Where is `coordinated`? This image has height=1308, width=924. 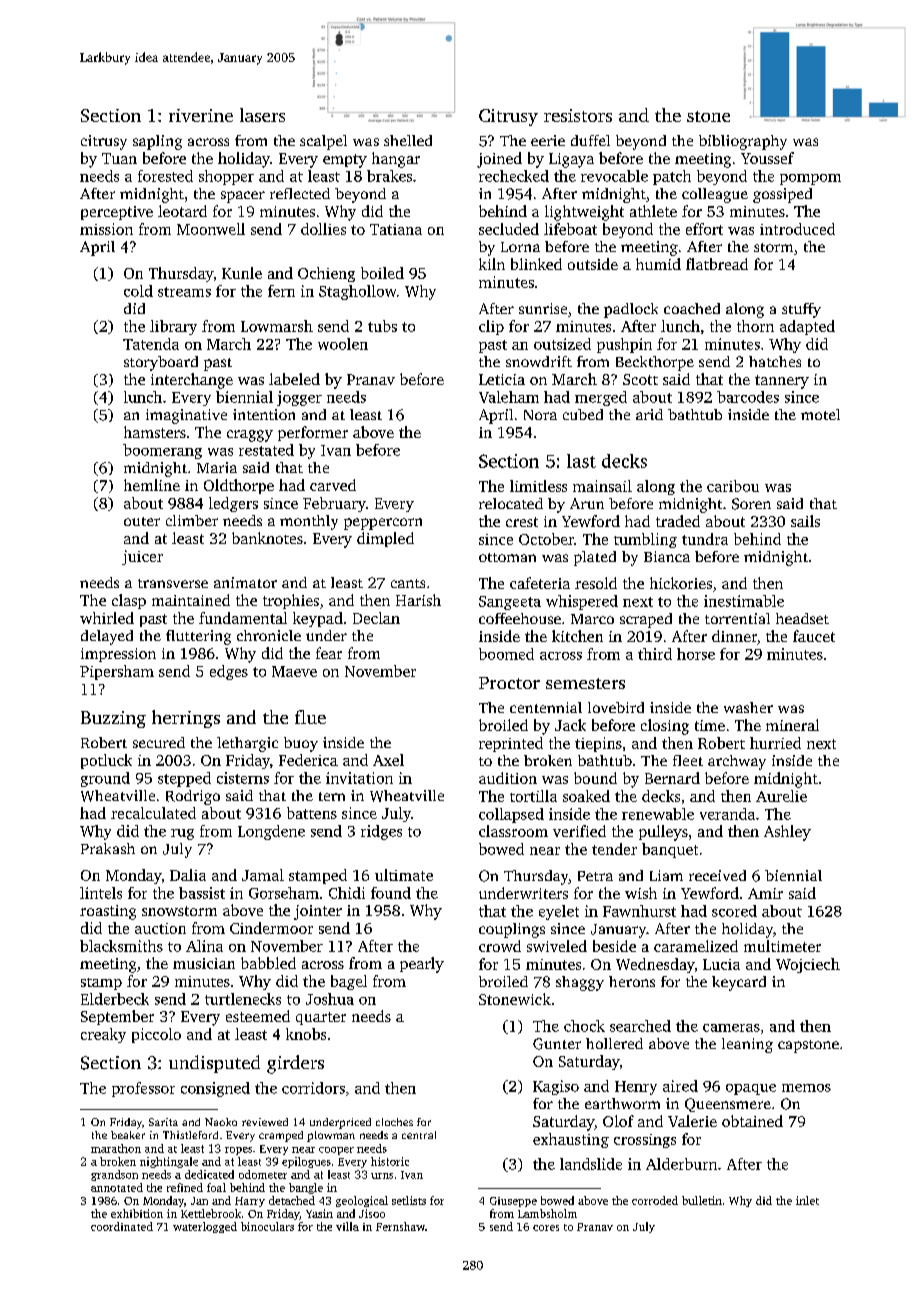
coordinated is located at coordinates (122, 1226).
